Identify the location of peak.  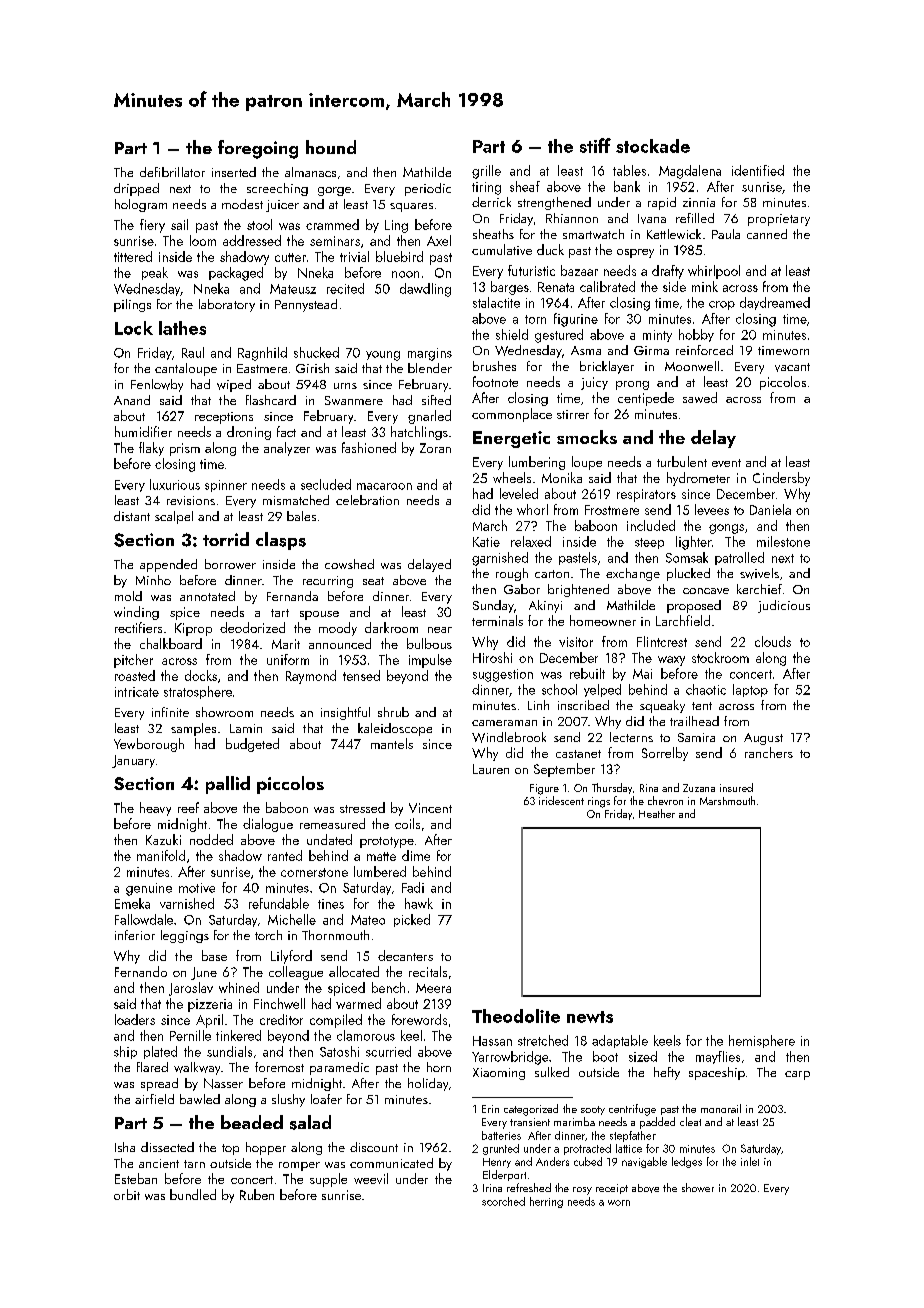
(155, 273).
